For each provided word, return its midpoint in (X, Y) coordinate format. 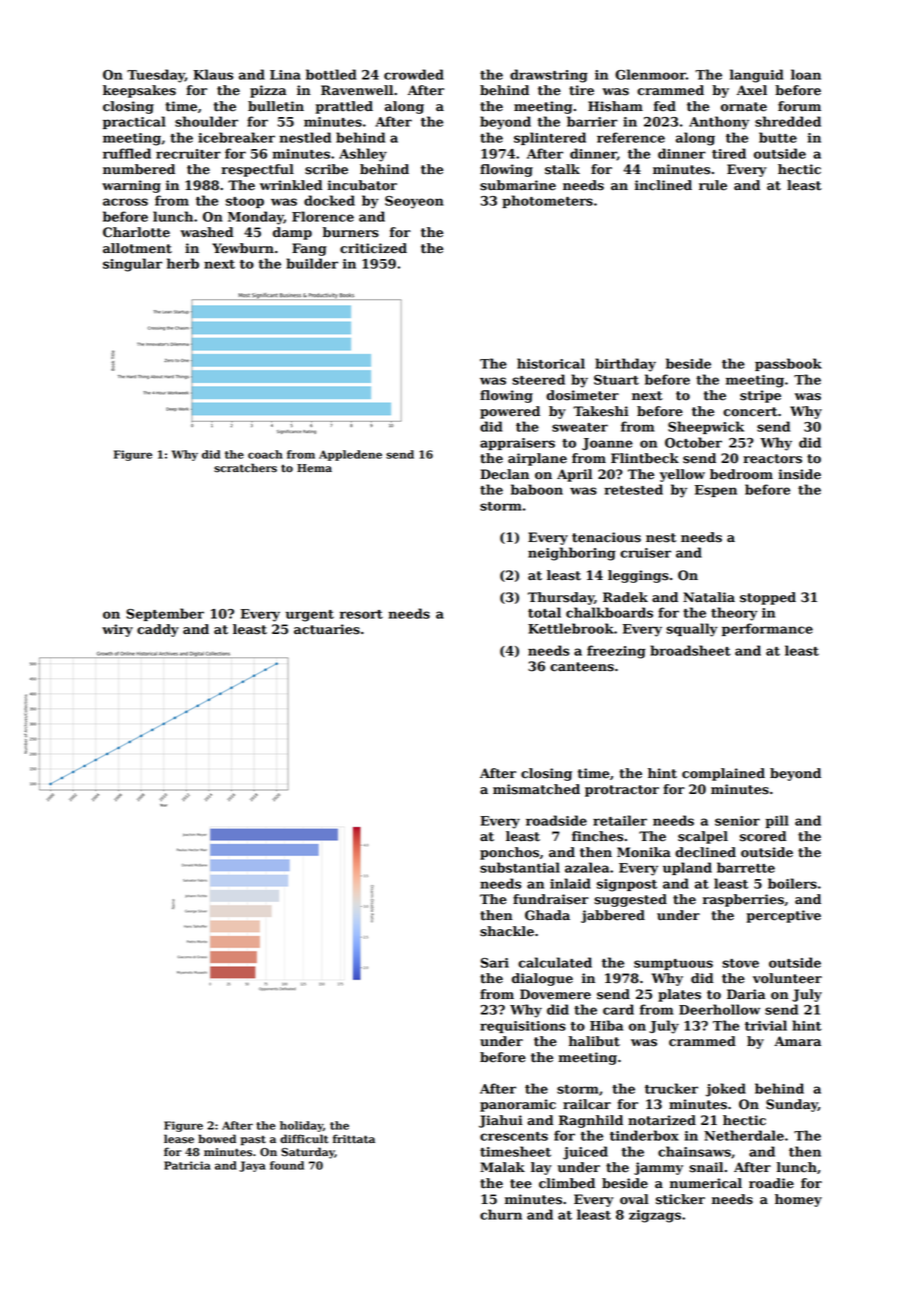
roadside (556, 820)
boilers (792, 883)
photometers (547, 201)
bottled (331, 74)
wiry (117, 630)
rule (713, 185)
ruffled (127, 153)
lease (179, 1139)
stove (740, 963)
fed (665, 106)
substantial (520, 867)
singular (132, 265)
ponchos (509, 853)
